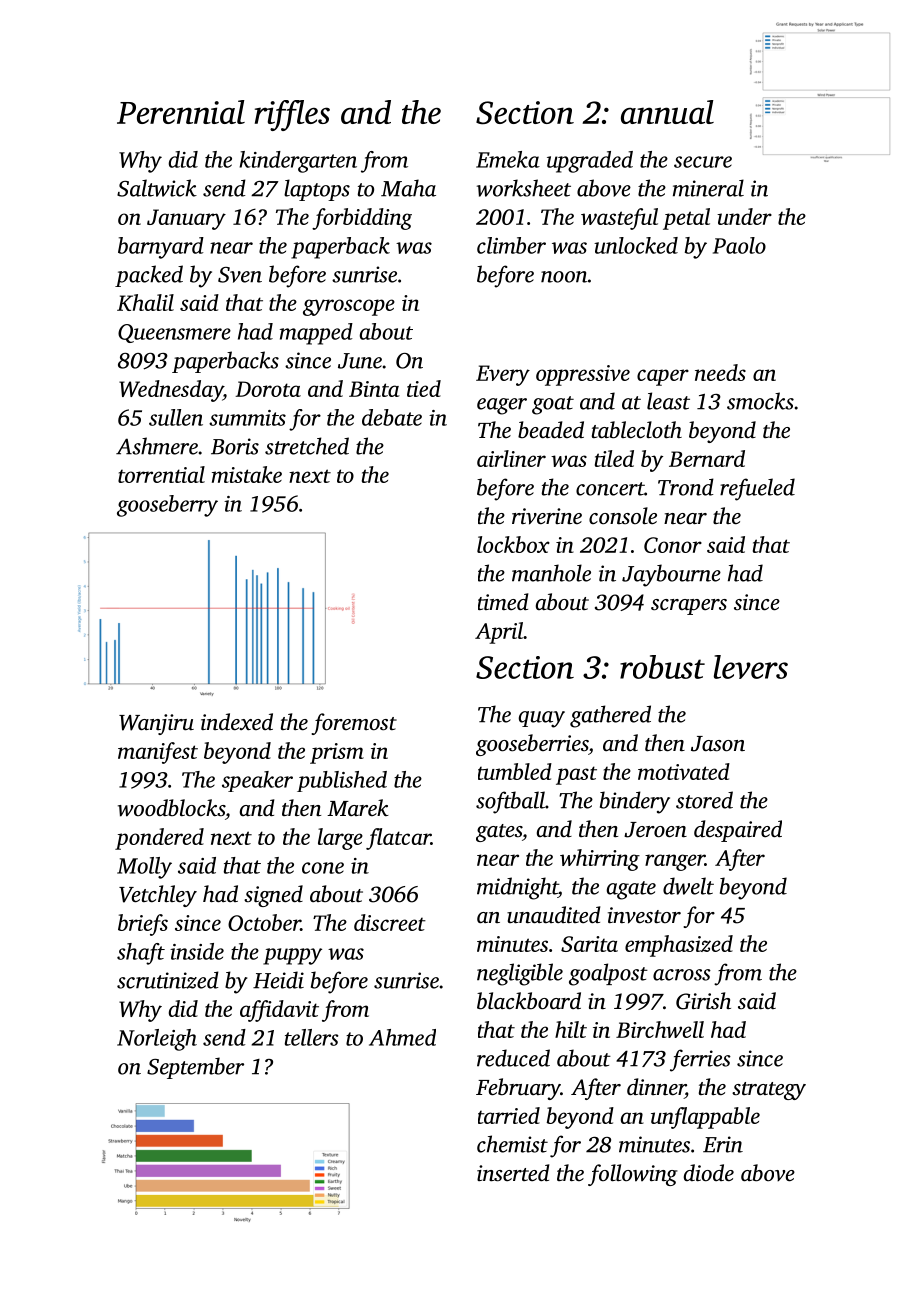  What do you see at coordinates (508, 159) in the screenshot?
I see `Emeka` at bounding box center [508, 159].
